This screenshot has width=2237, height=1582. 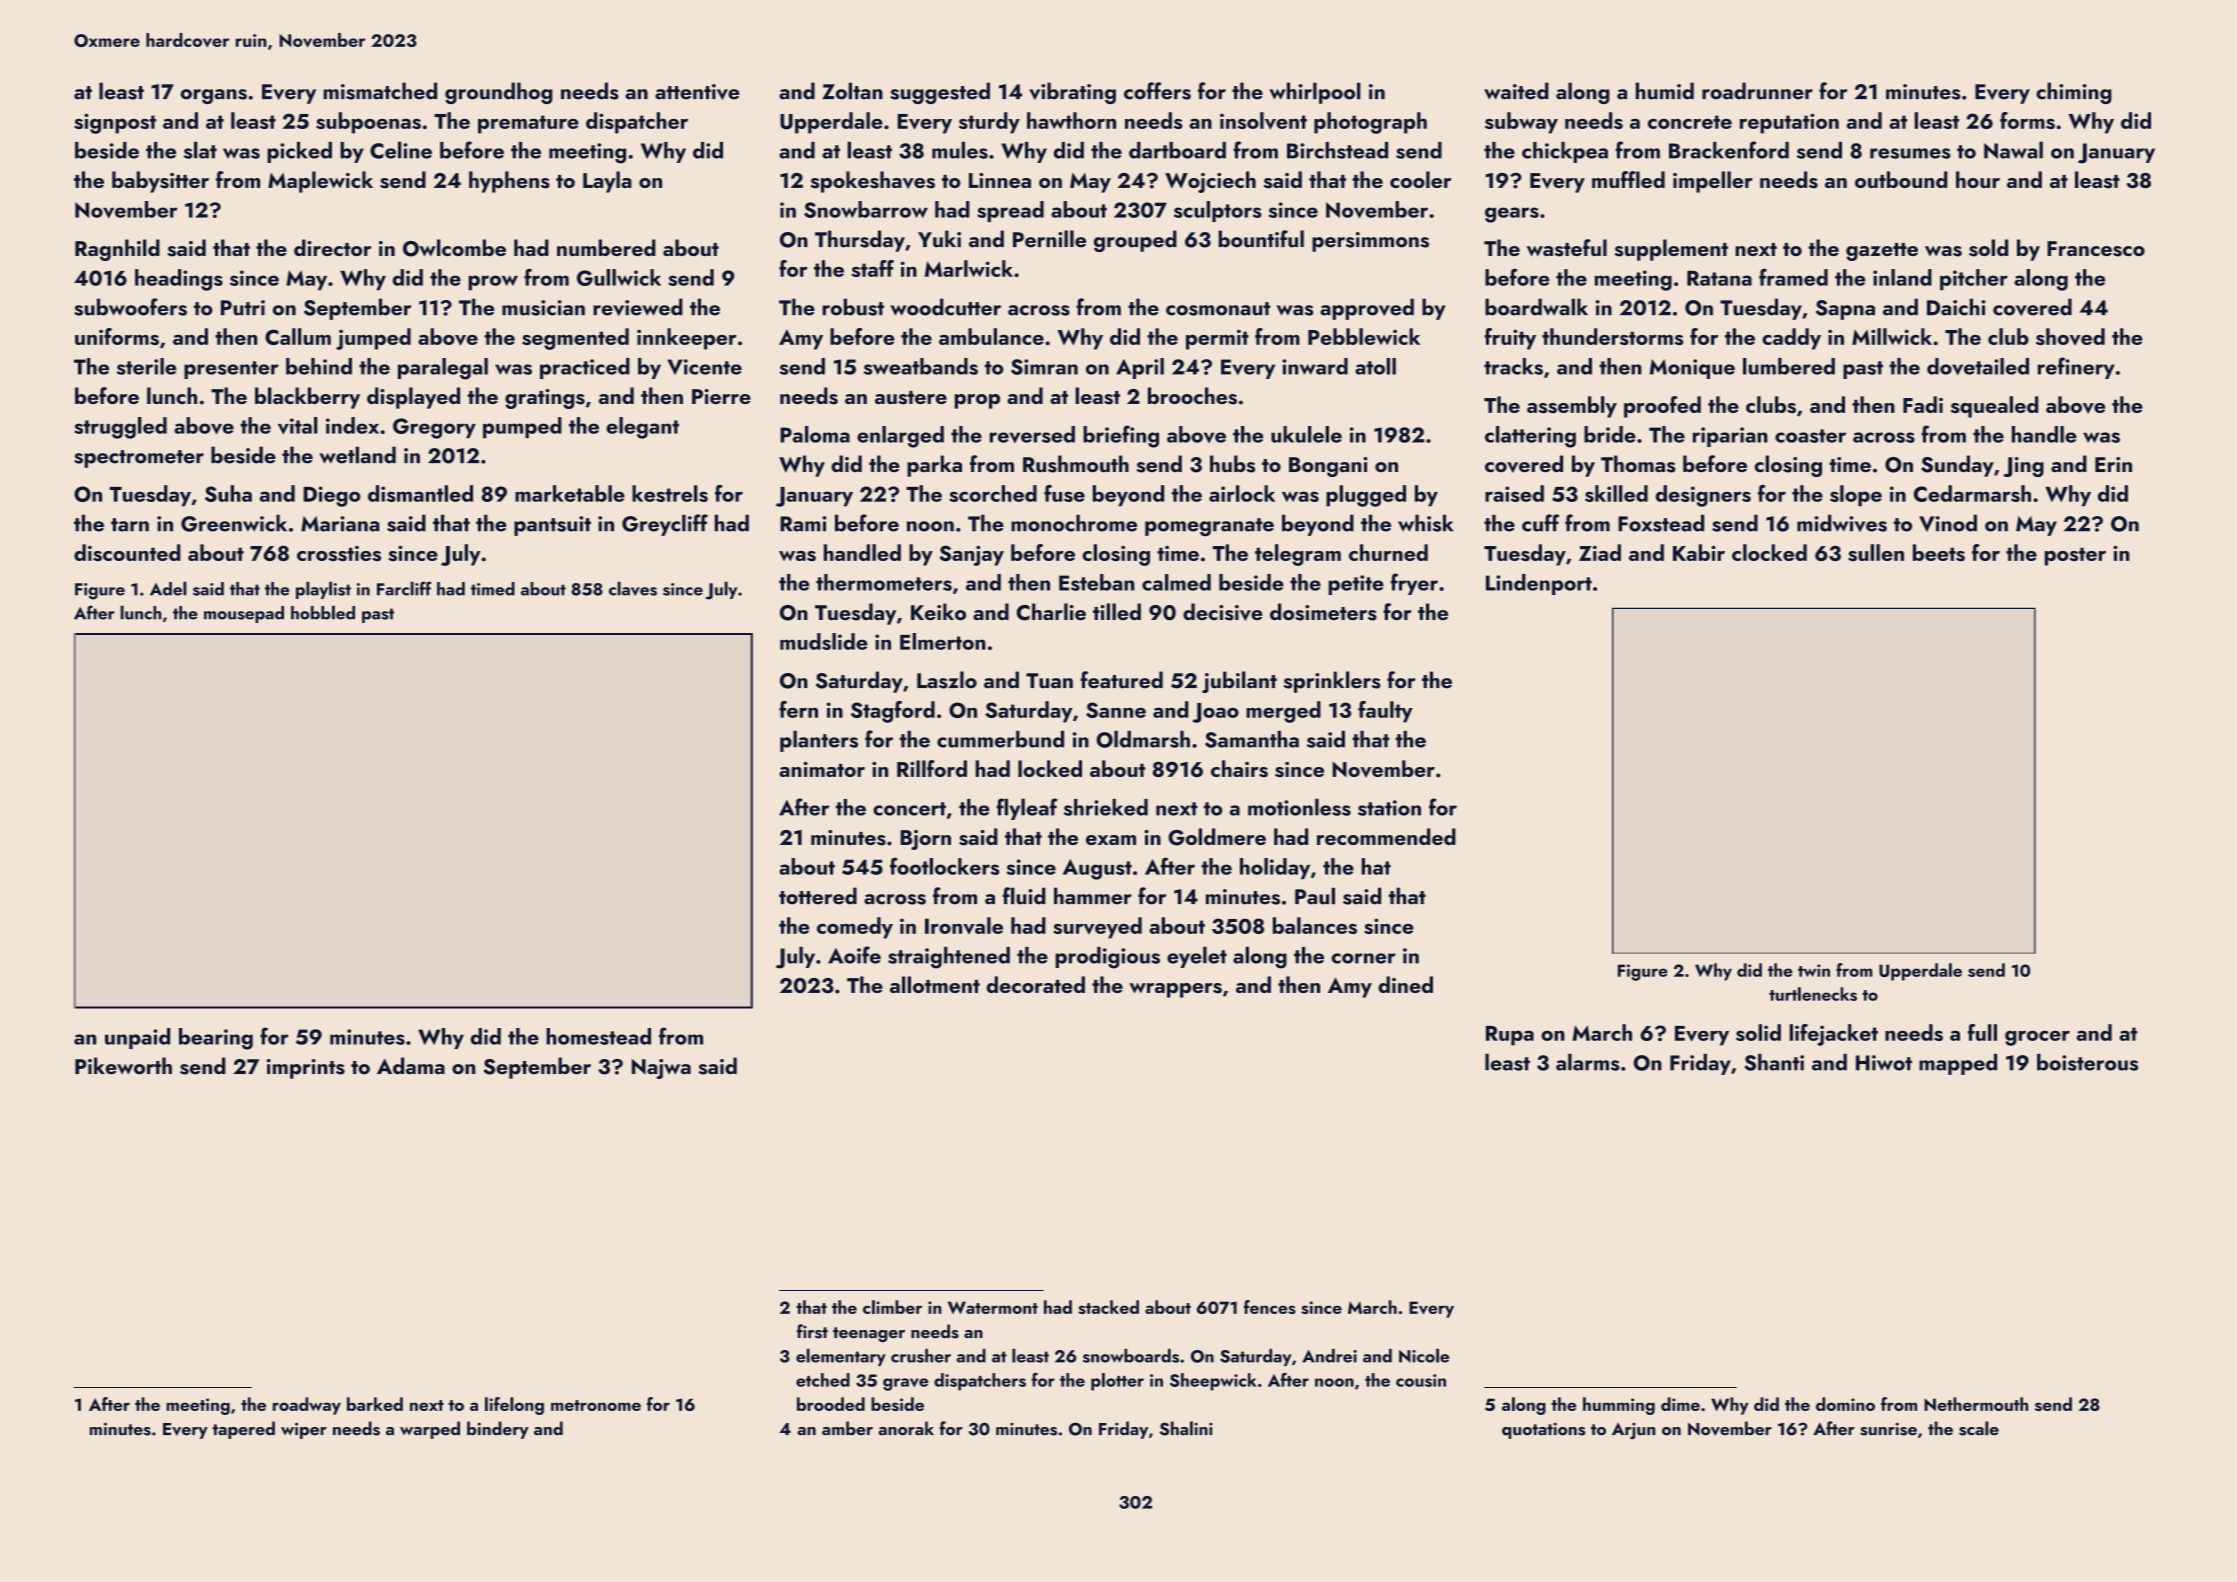 I want to click on Bongani, so click(x=1328, y=467).
